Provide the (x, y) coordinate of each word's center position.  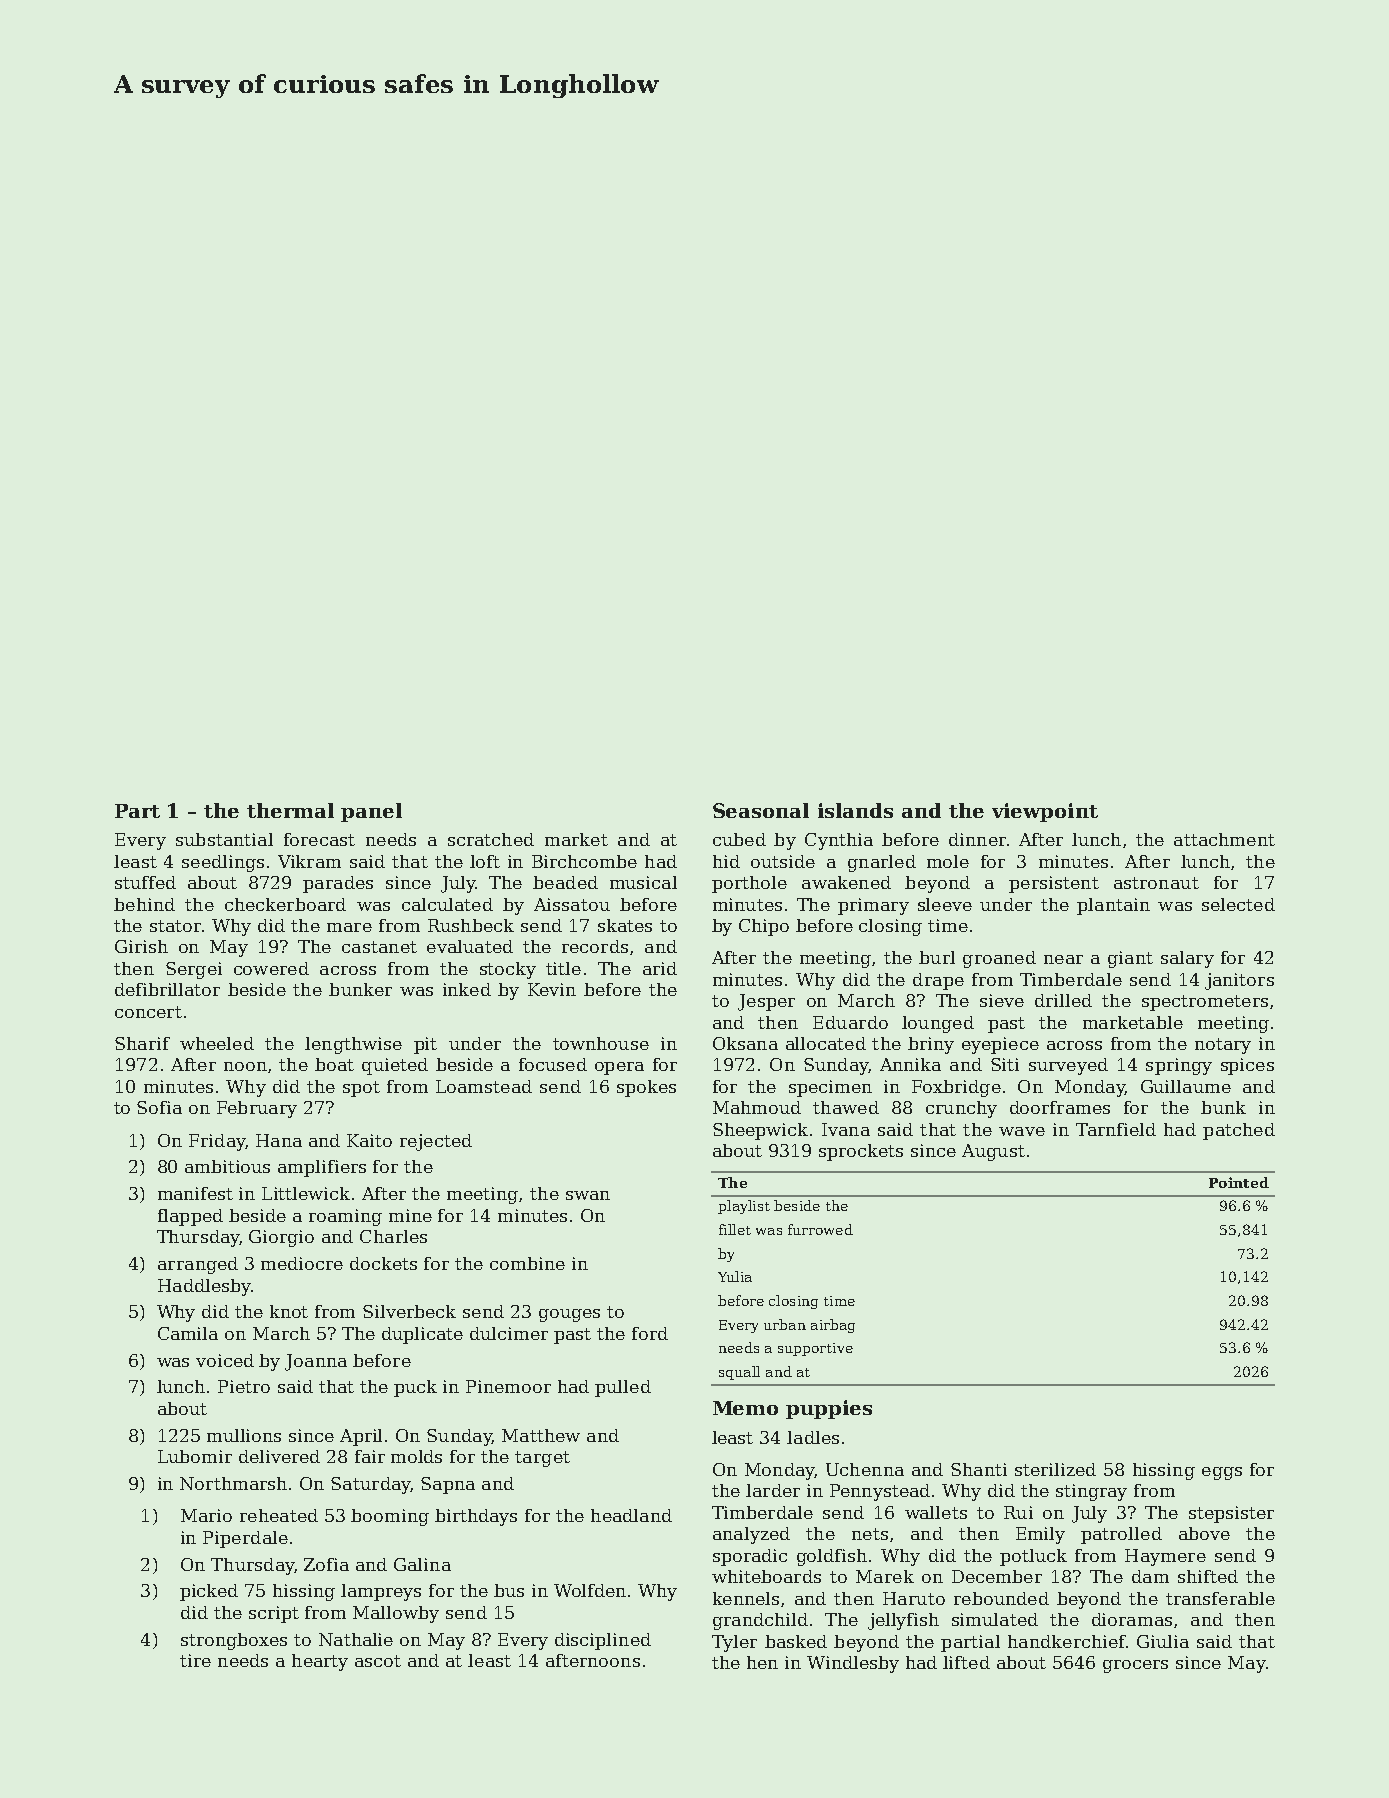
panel (371, 812)
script (274, 1614)
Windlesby (853, 1664)
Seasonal (761, 810)
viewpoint (1045, 812)
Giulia (1163, 1641)
